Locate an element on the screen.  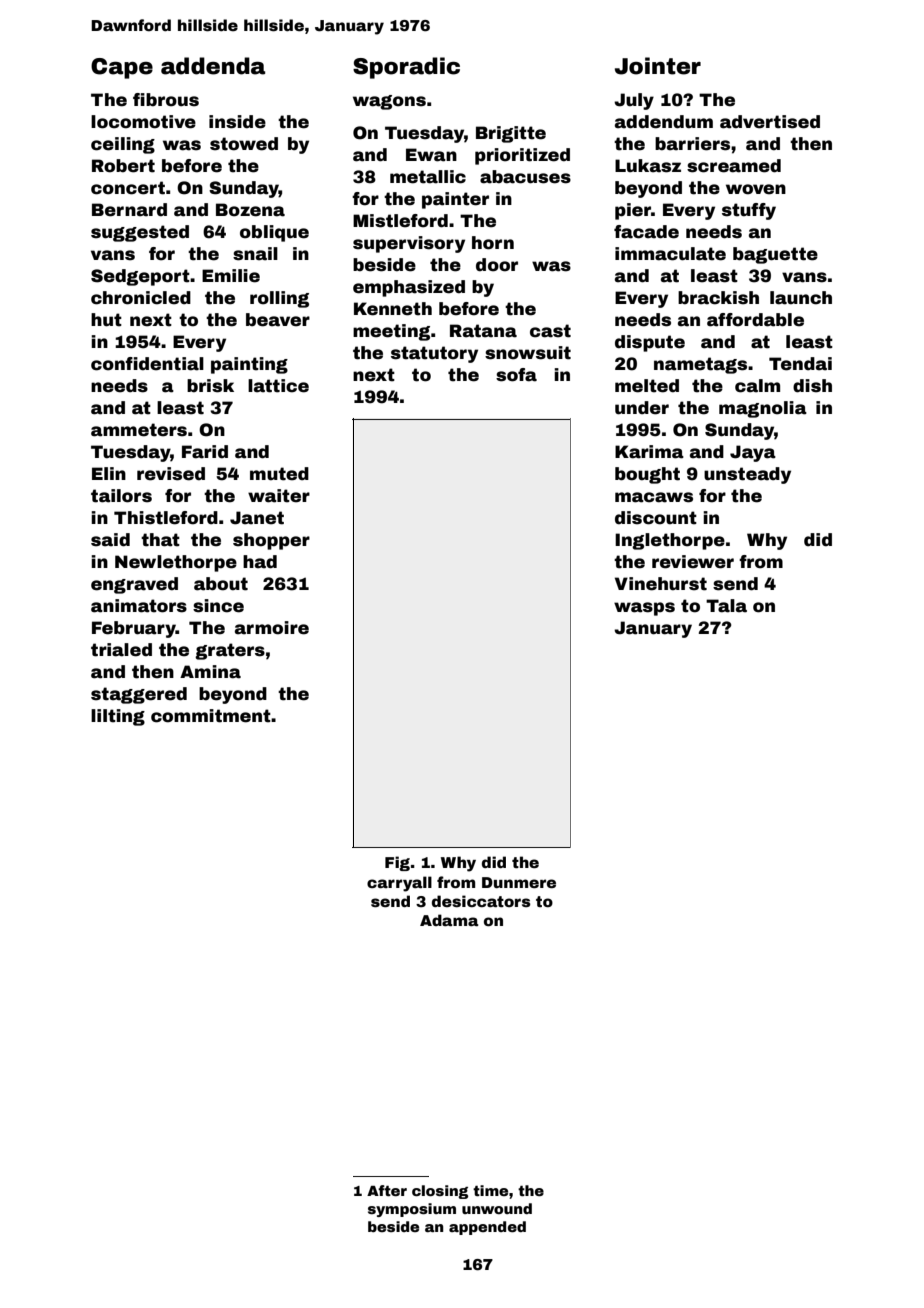
lilting is located at coordinates (118, 717).
